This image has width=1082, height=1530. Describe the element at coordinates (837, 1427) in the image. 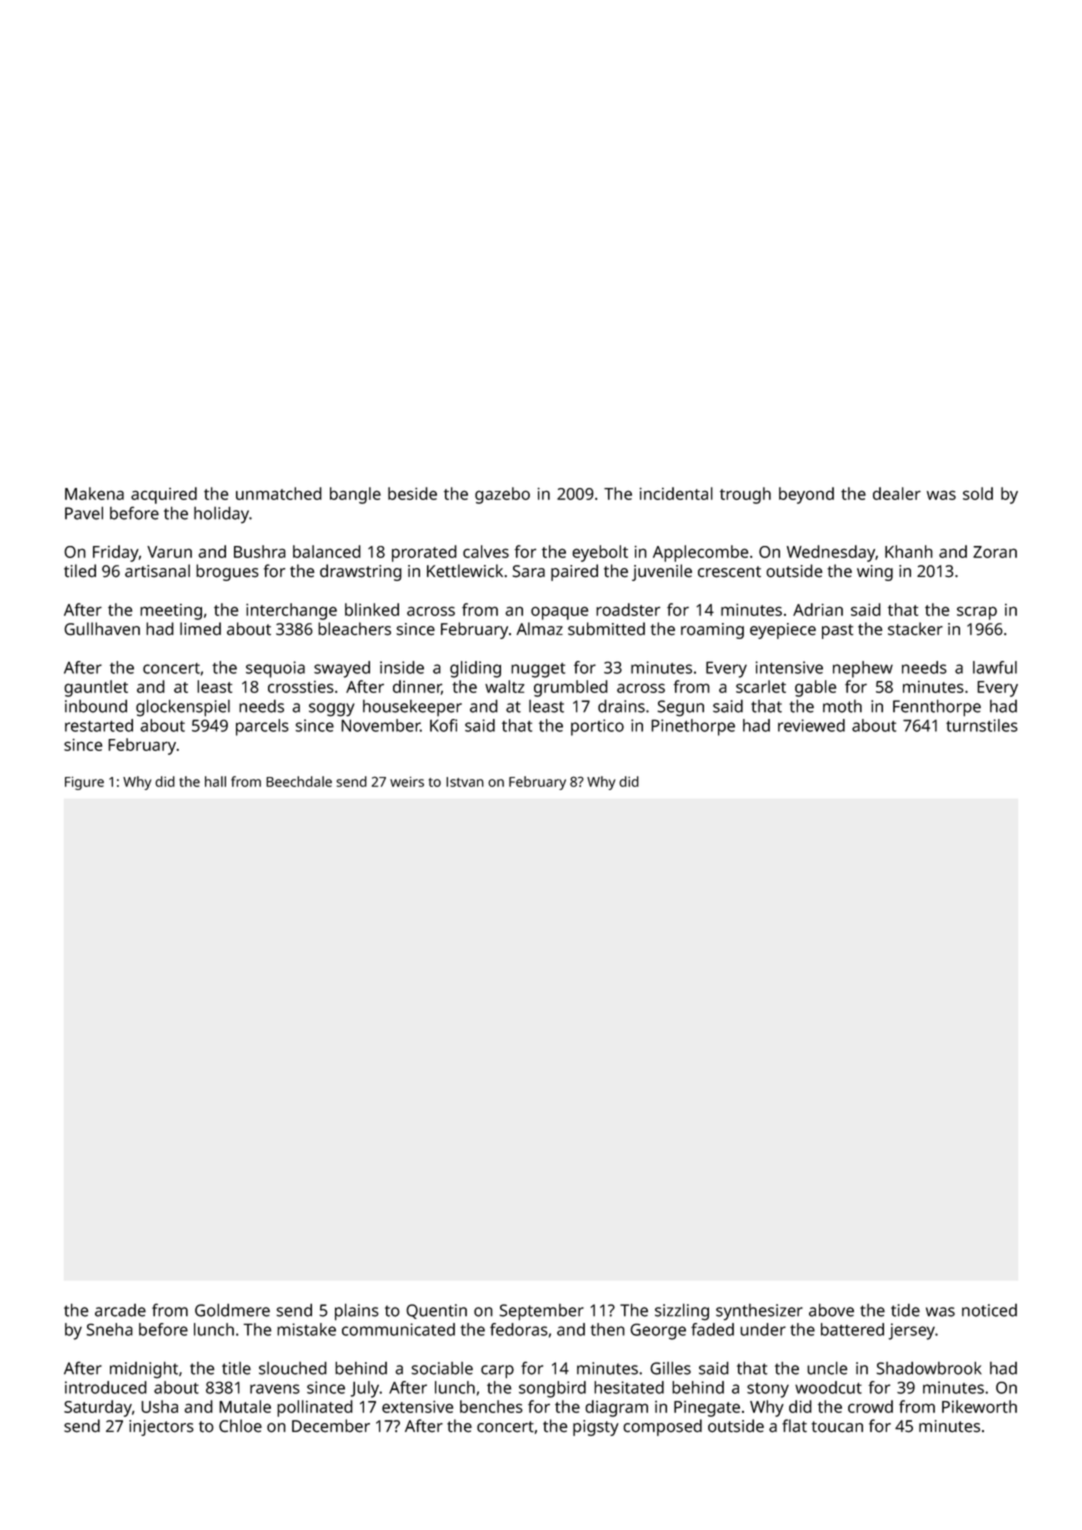

I see `toucan` at that location.
